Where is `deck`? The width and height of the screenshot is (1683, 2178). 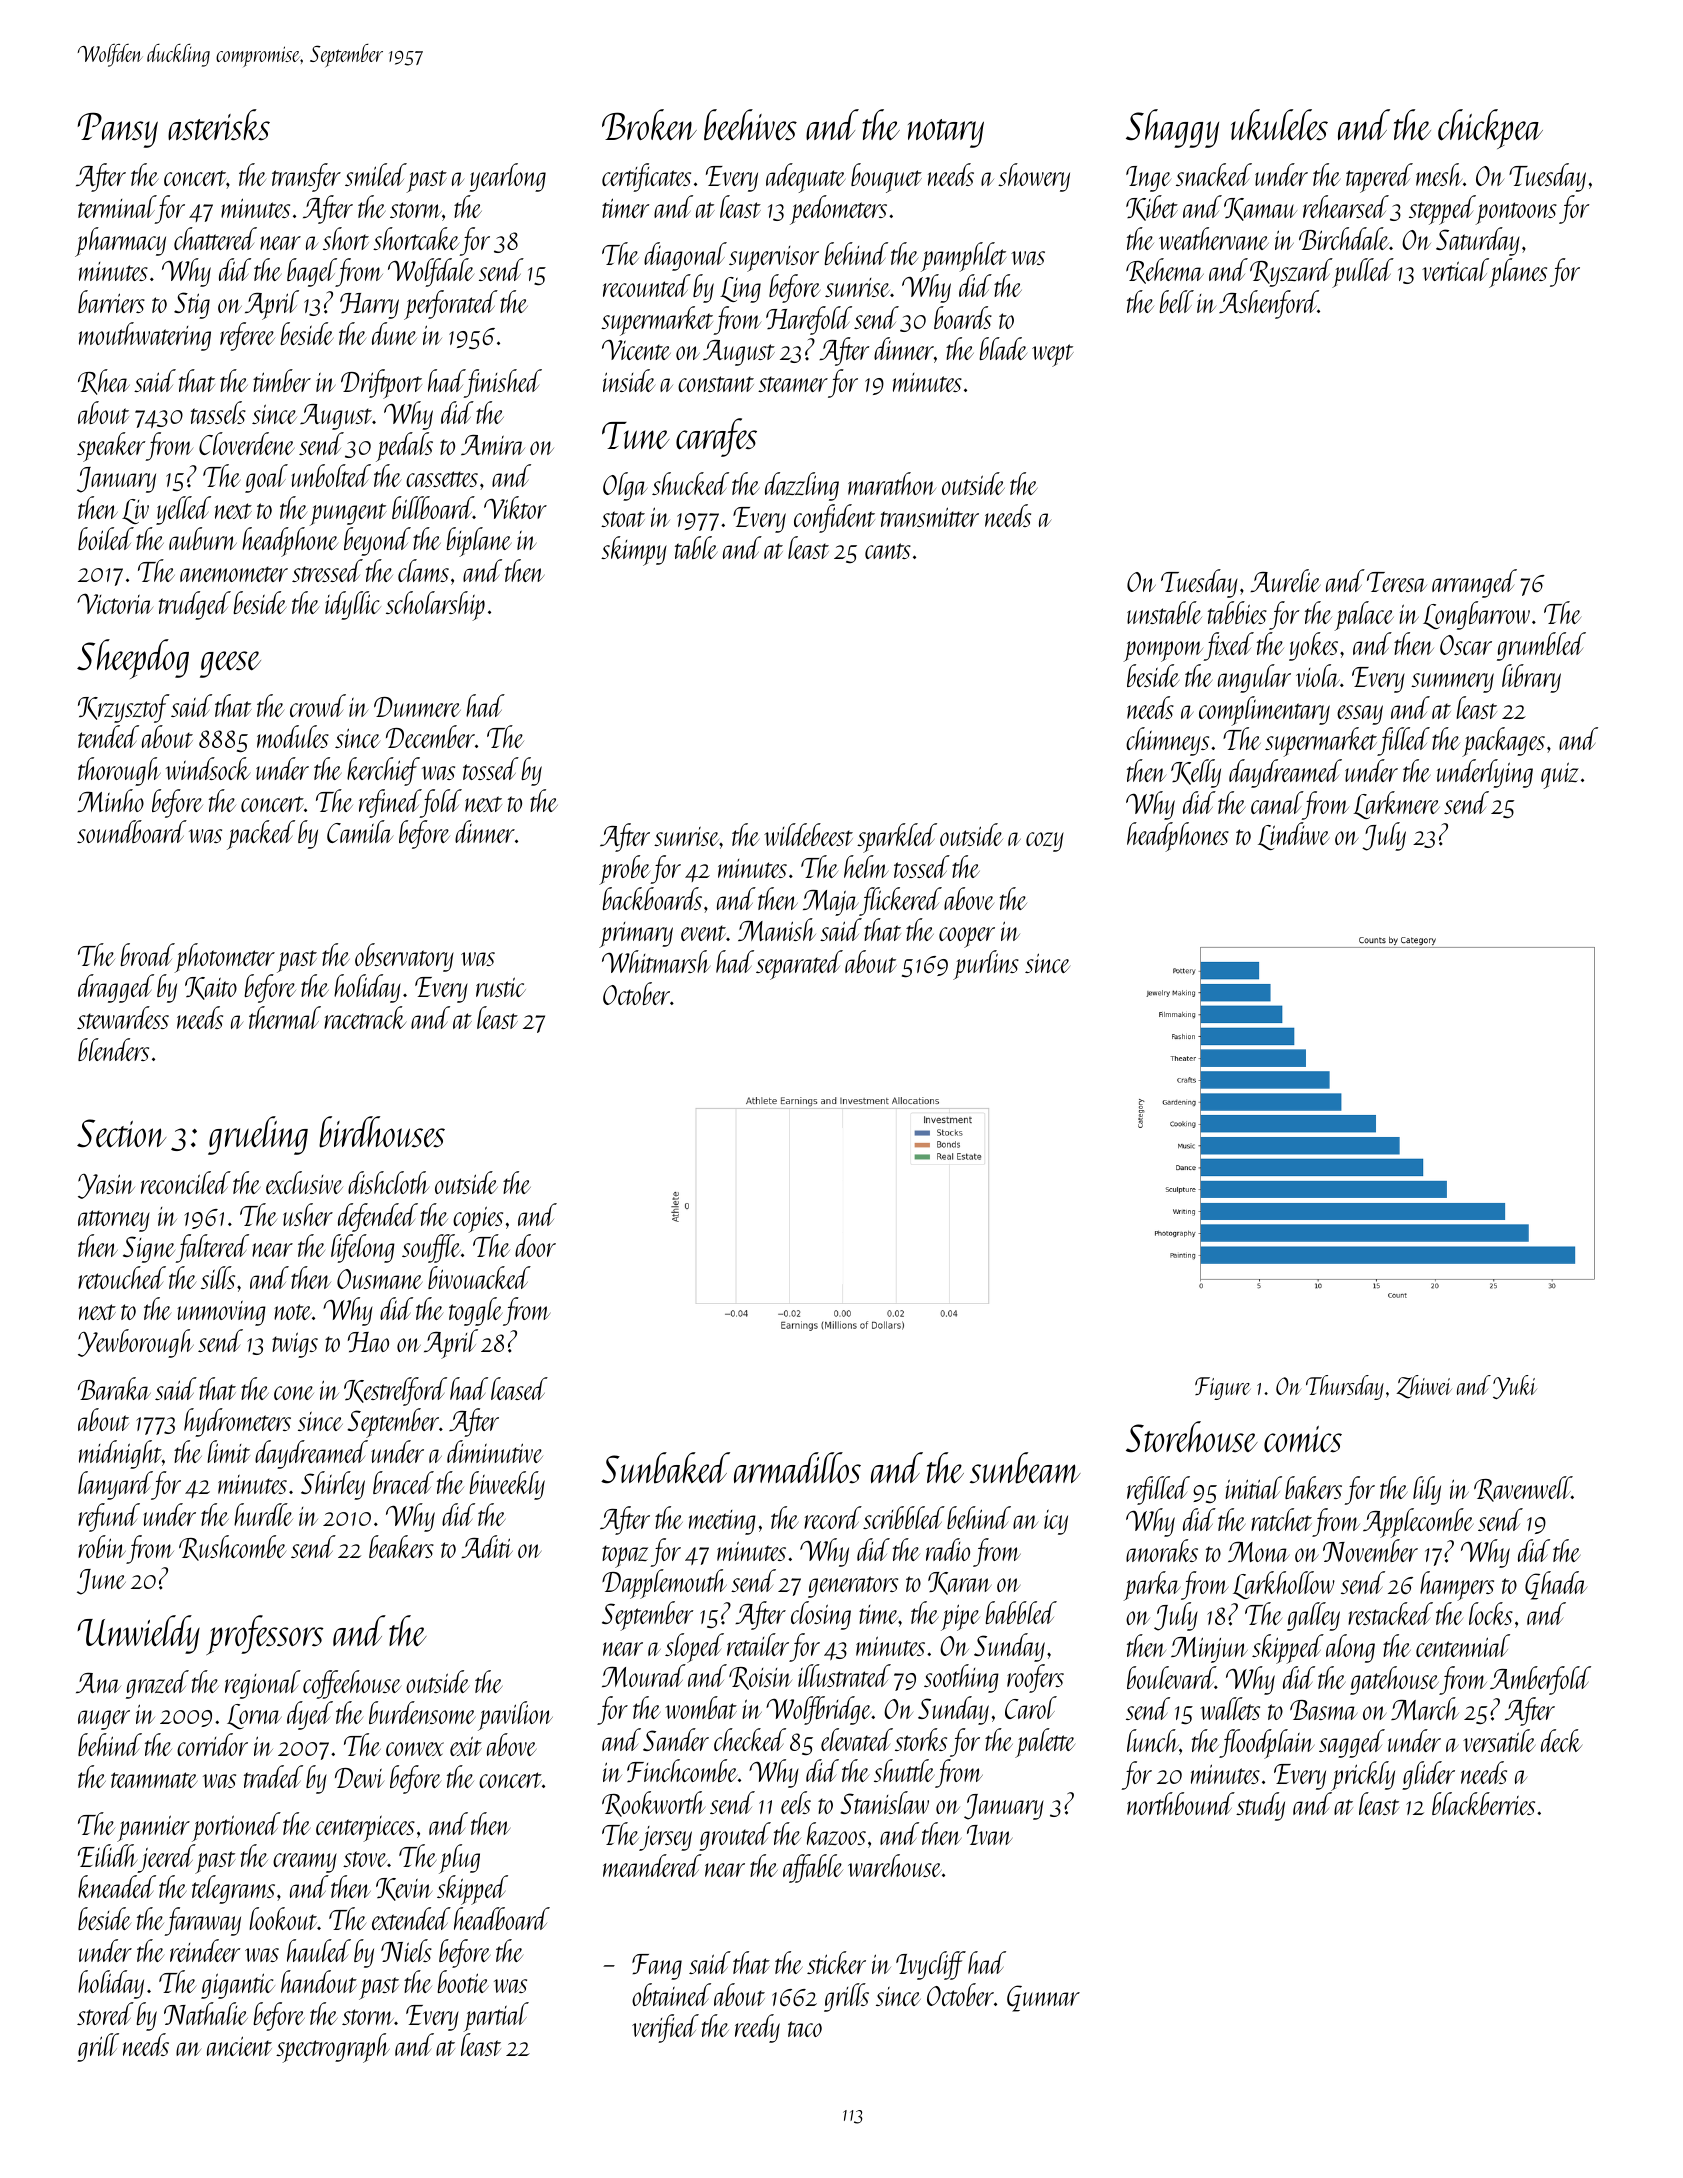
deck is located at coordinates (1561, 1740).
